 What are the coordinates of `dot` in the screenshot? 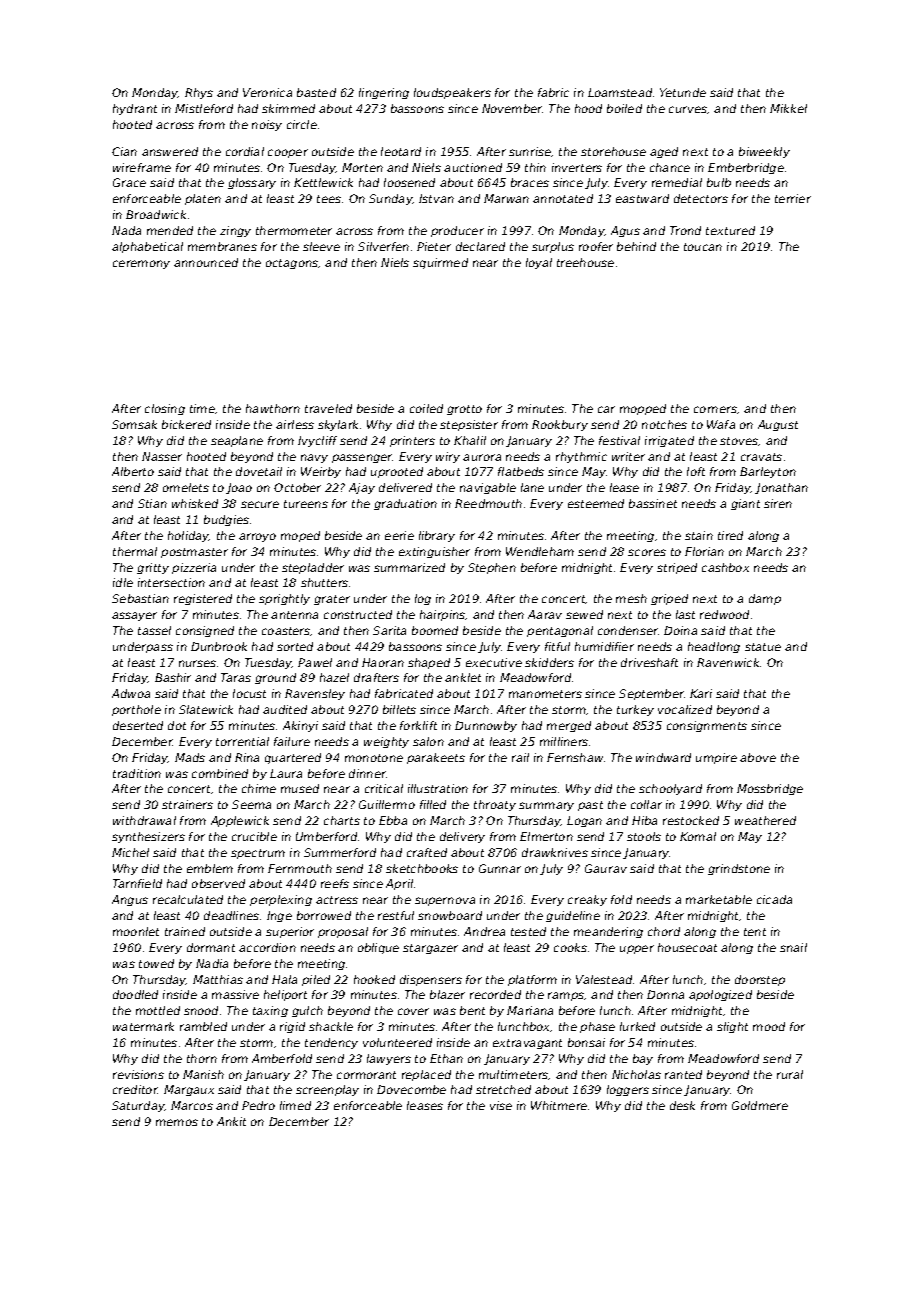 It's located at (177, 725).
